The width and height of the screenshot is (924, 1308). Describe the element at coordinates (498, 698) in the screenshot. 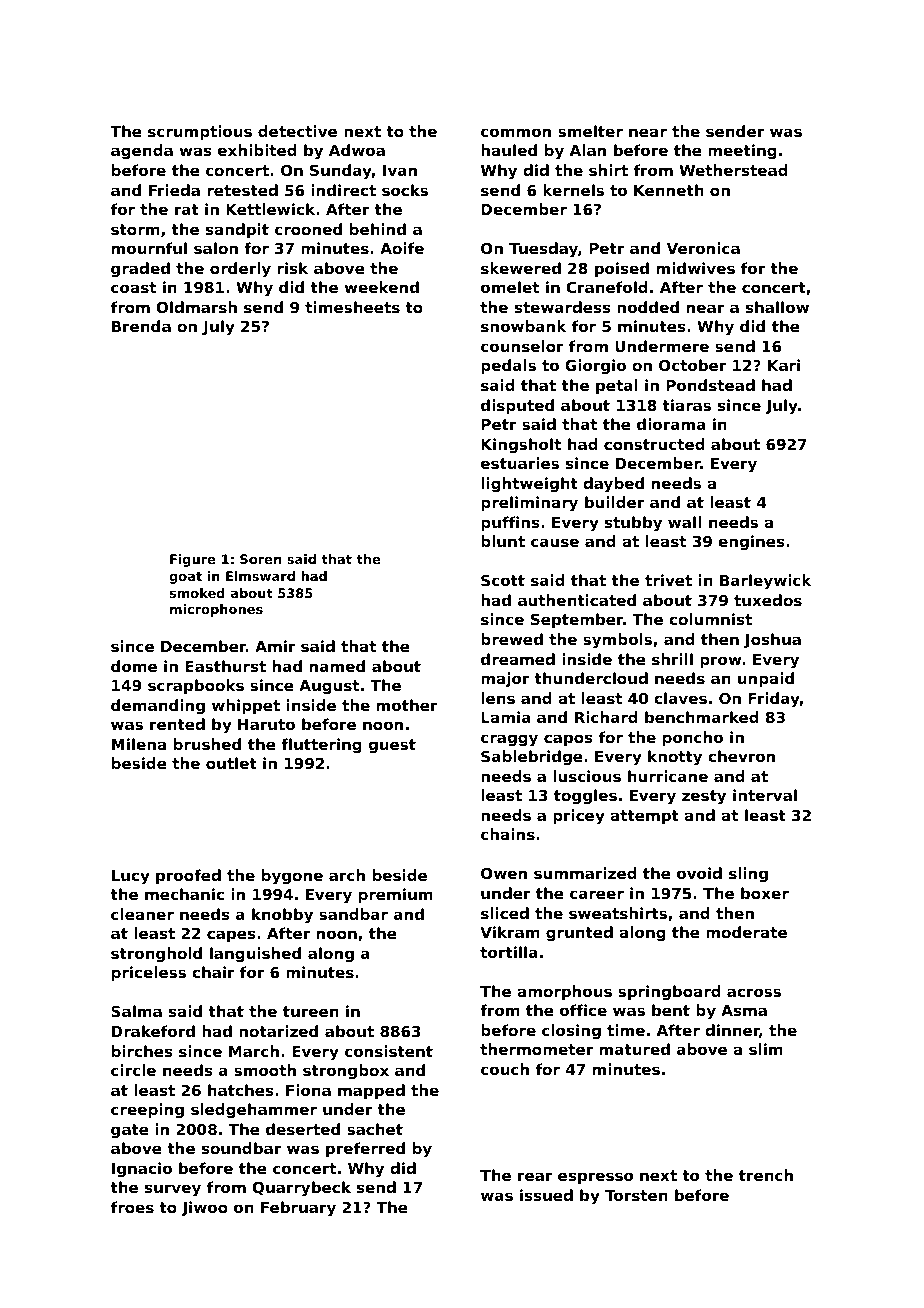

I see `lens` at that location.
